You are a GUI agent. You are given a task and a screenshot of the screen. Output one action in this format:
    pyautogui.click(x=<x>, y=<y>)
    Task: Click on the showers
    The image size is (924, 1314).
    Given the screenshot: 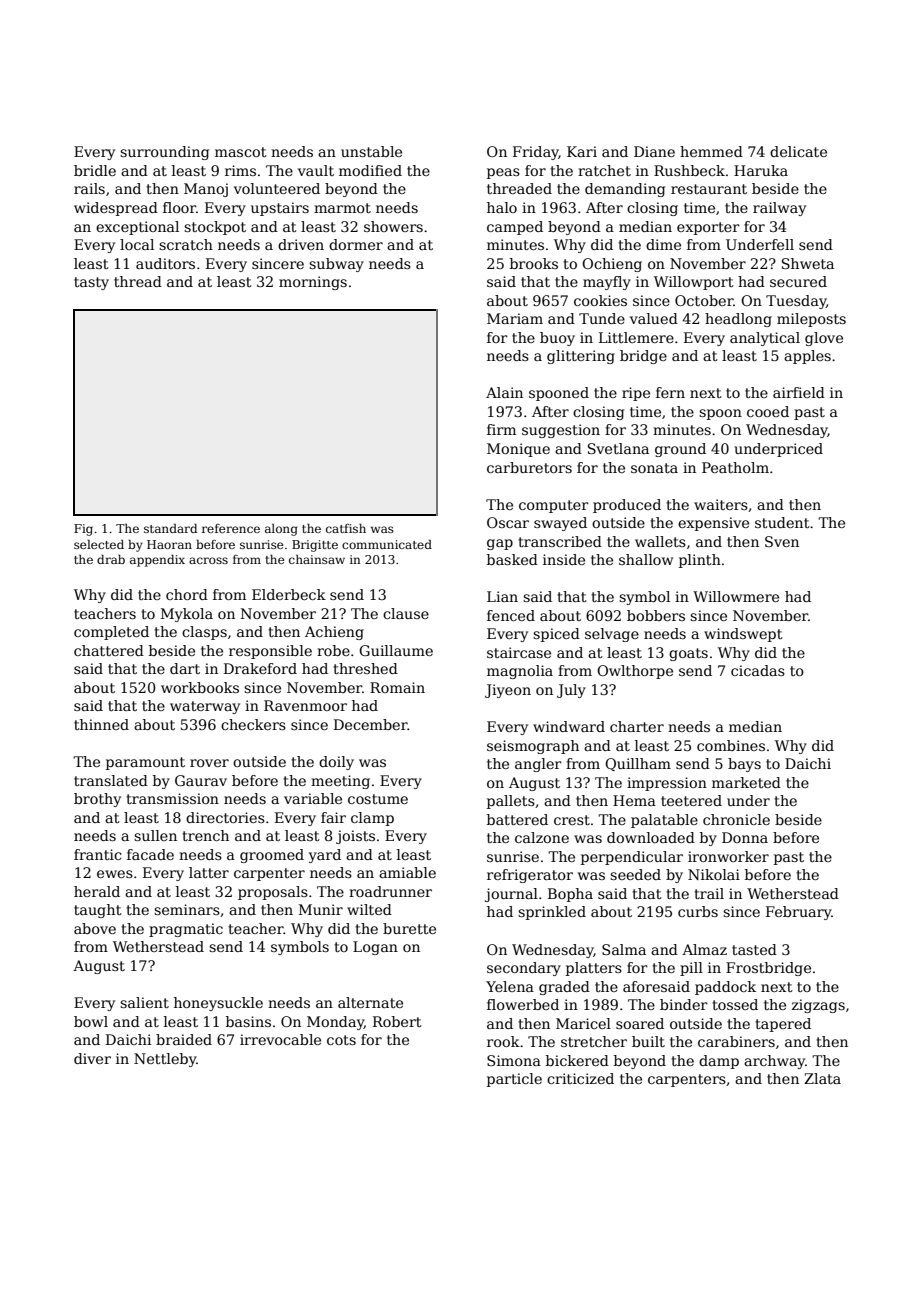 What is the action you would take?
    pyautogui.click(x=393, y=226)
